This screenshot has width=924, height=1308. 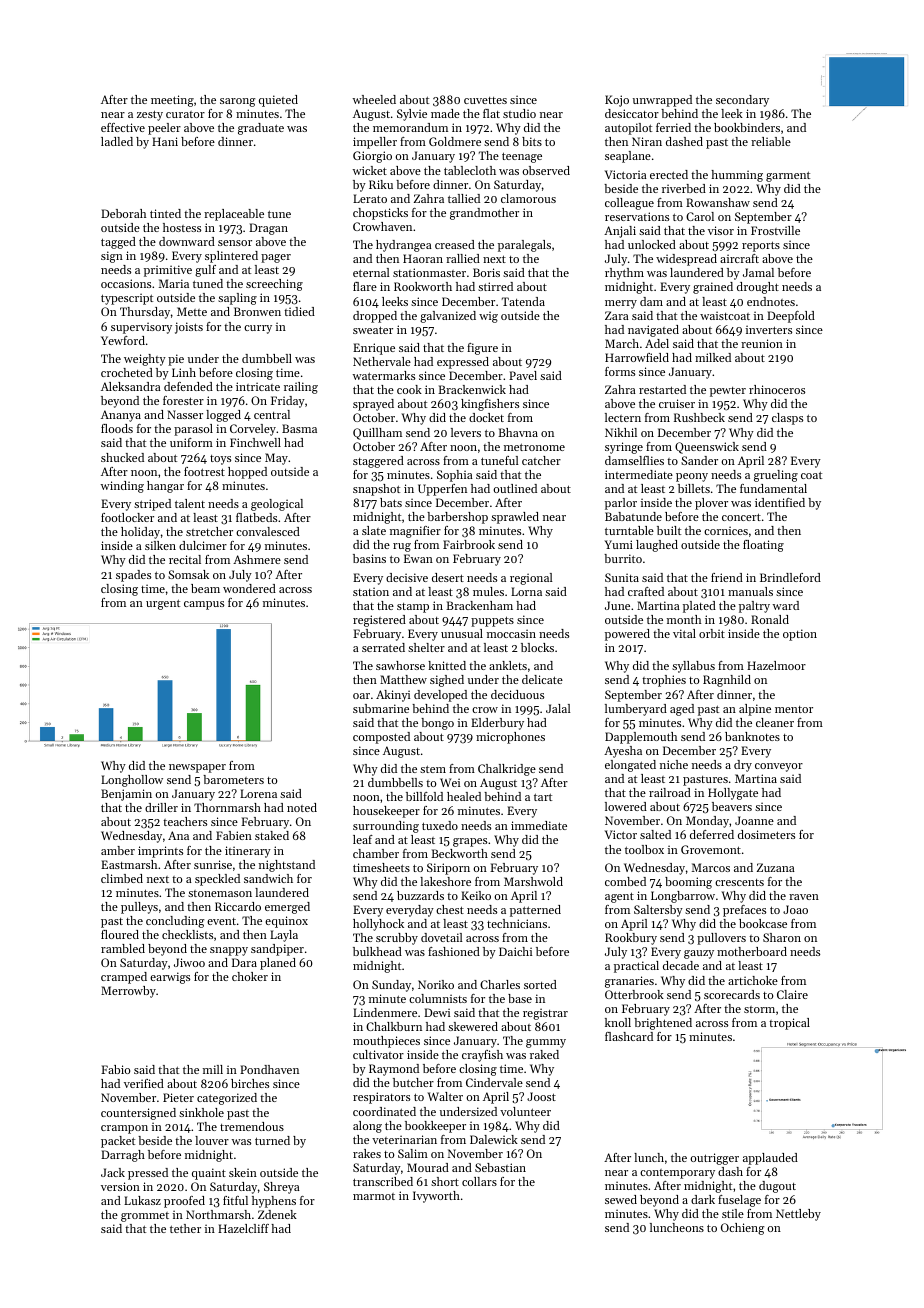 I want to click on reliable, so click(x=771, y=141).
